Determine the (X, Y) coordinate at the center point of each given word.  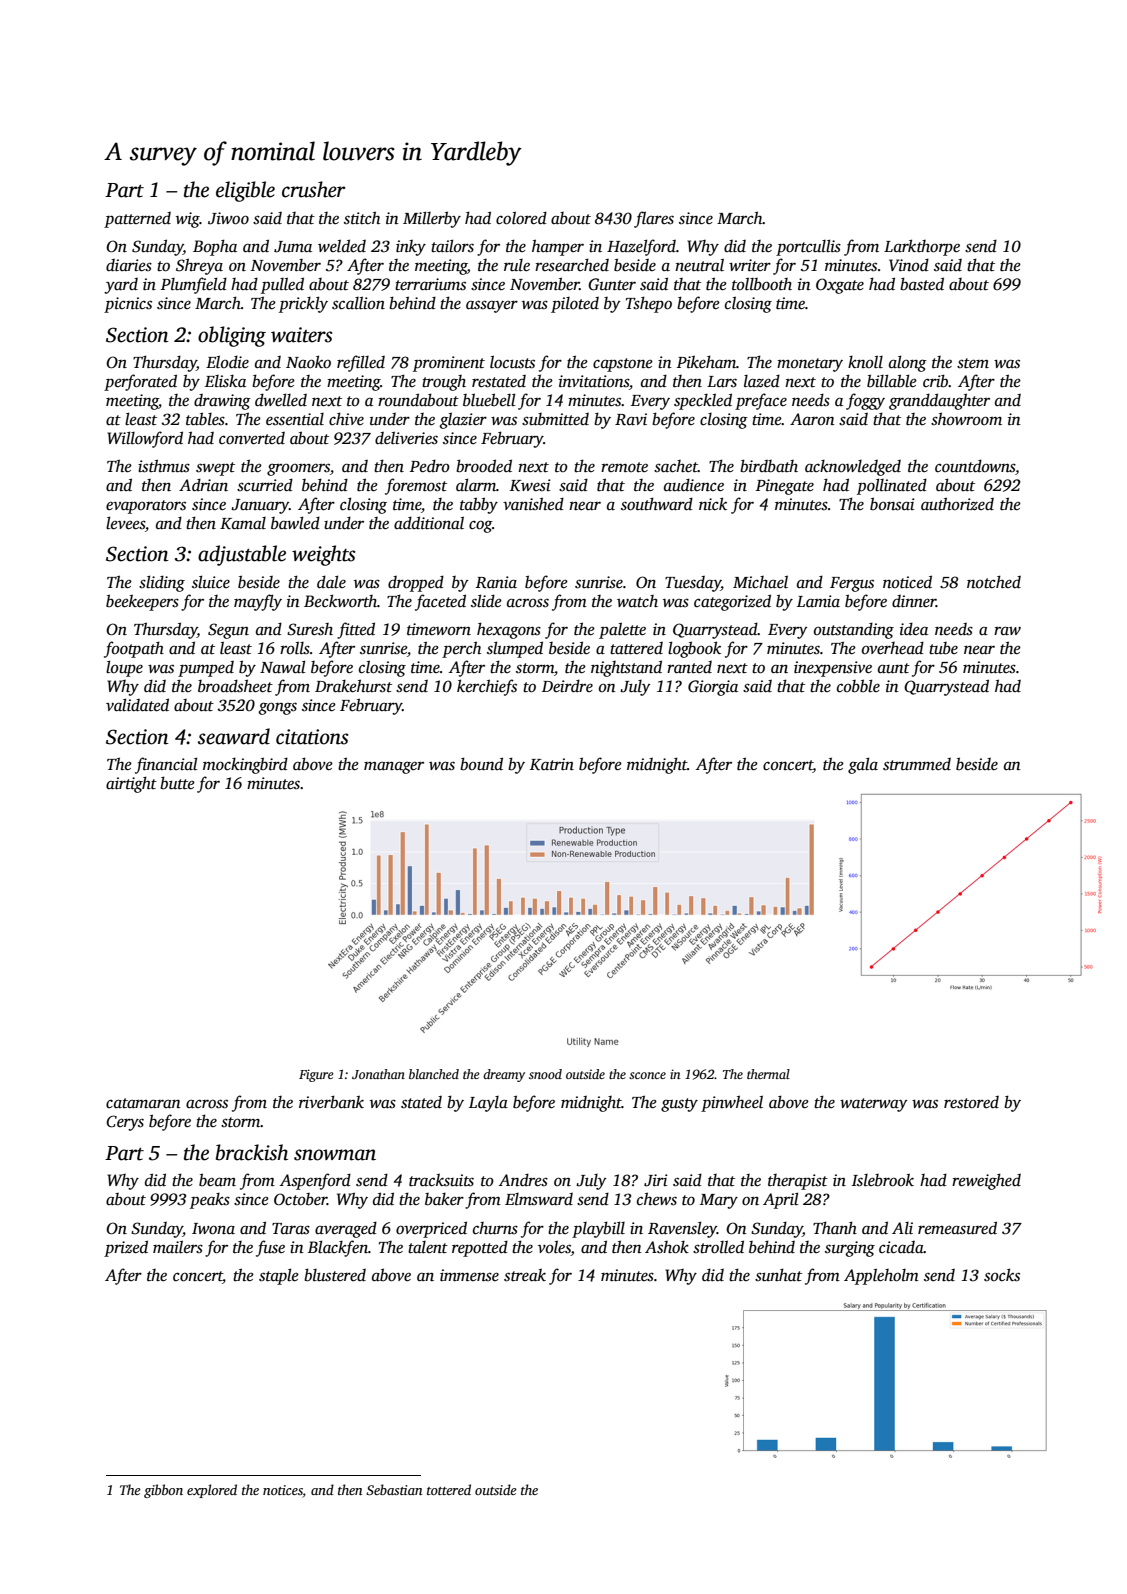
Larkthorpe (922, 247)
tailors (452, 246)
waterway (874, 1105)
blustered (335, 1275)
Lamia (818, 601)
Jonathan (378, 1074)
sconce (647, 1075)
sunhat (778, 1275)
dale (331, 582)
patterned (137, 220)
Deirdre (567, 686)
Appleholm (881, 1276)
